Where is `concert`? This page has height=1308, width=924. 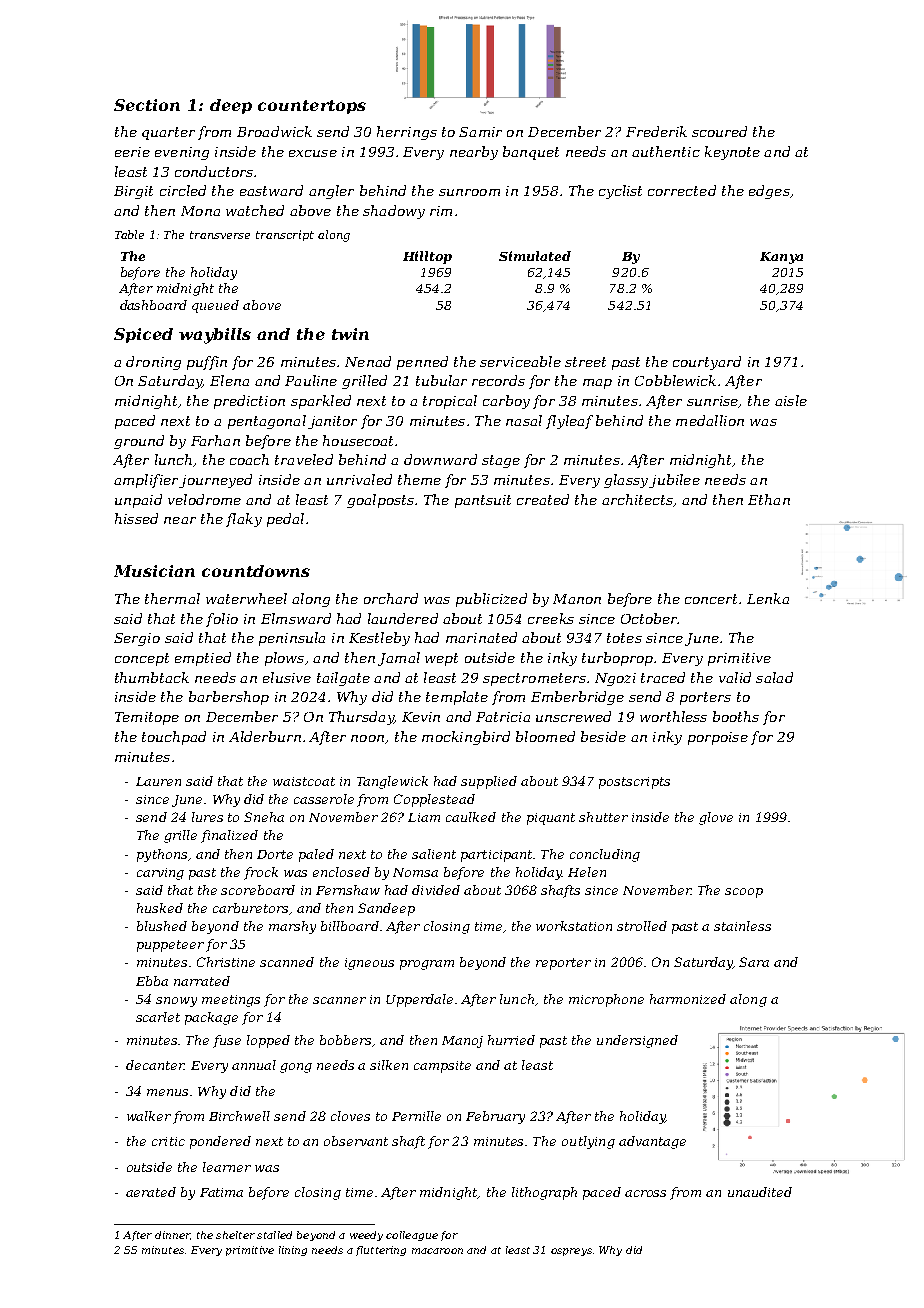 concert is located at coordinates (711, 599).
